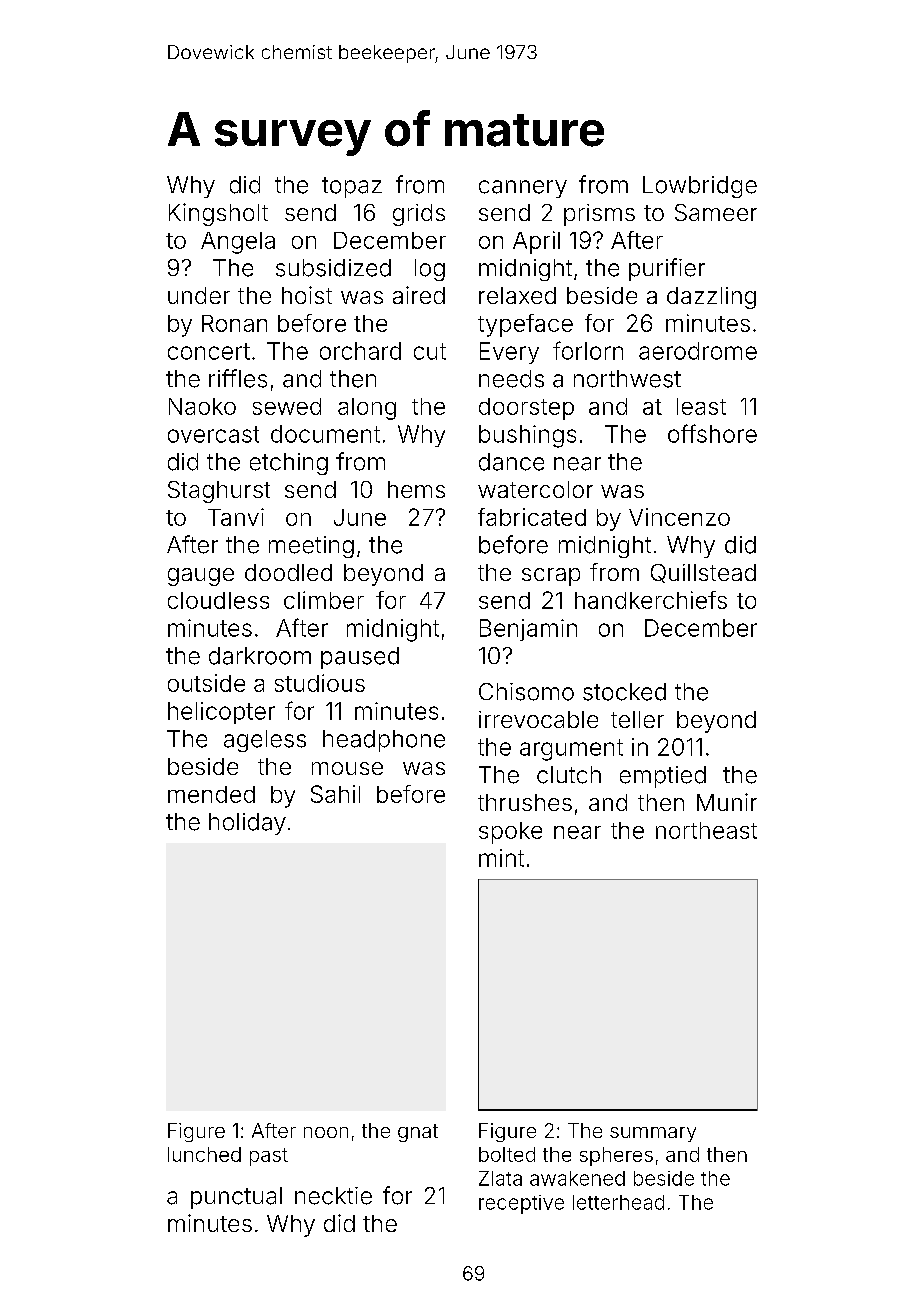 This screenshot has width=924, height=1311. What do you see at coordinates (416, 489) in the screenshot?
I see `hems` at bounding box center [416, 489].
